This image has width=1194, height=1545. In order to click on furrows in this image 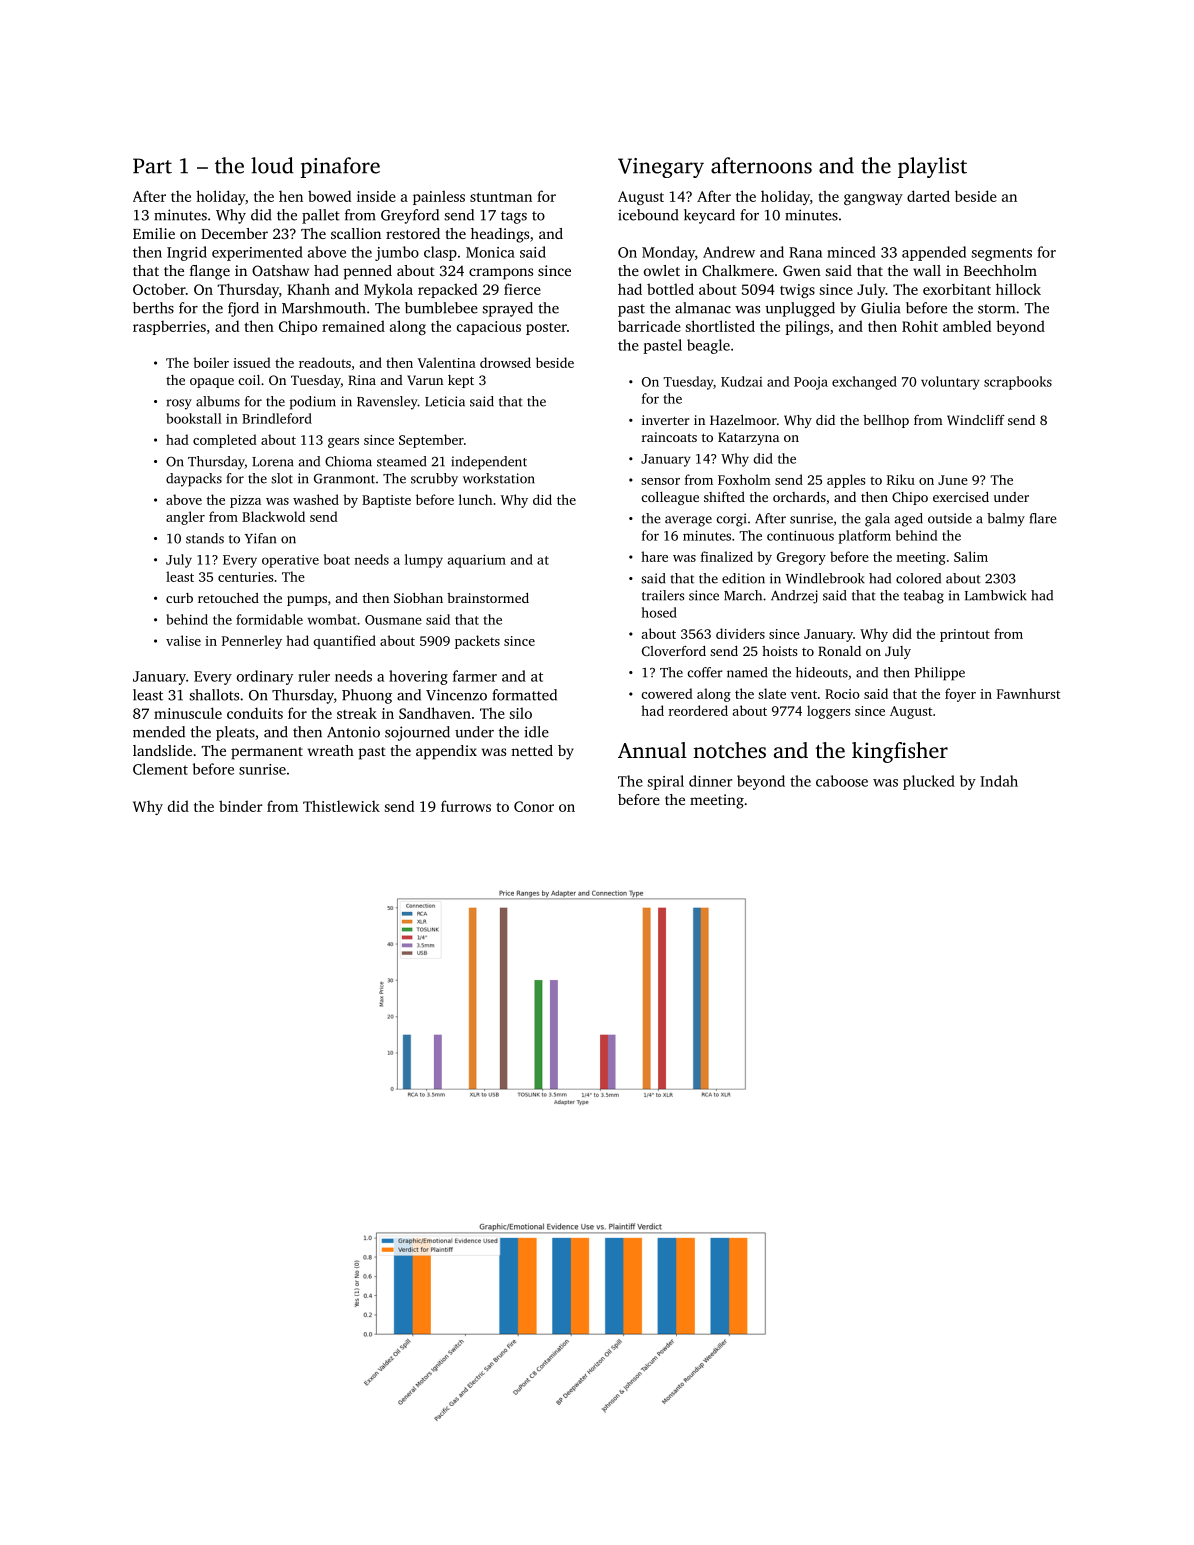, I will do `click(466, 806)`.
